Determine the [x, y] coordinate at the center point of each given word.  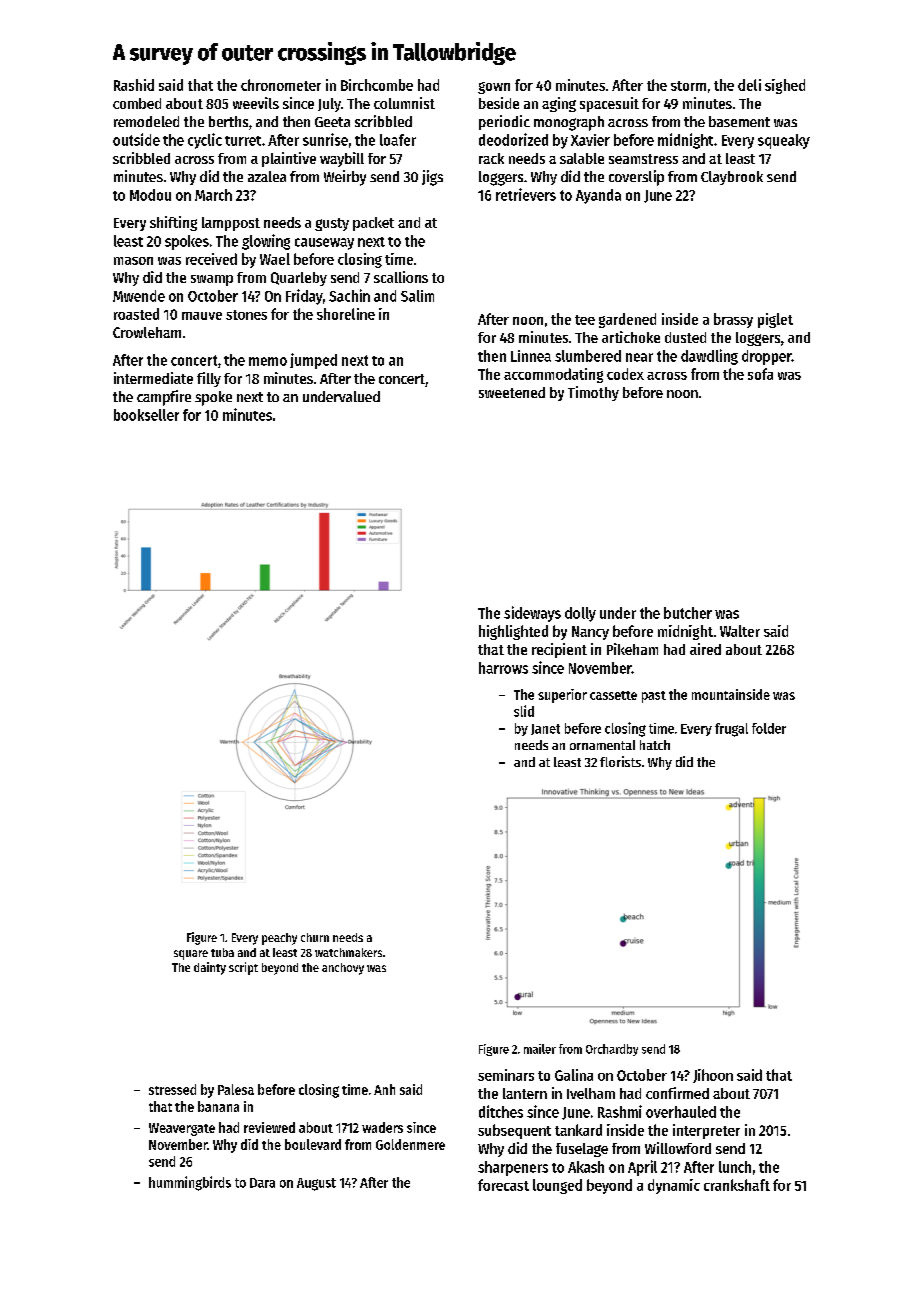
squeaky [784, 141]
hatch [655, 745]
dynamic [674, 1186]
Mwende [139, 296]
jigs [432, 178]
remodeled [146, 121]
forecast [503, 1185]
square [191, 955]
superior [562, 696]
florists [620, 761]
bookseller [146, 415]
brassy [733, 320]
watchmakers [348, 952]
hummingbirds [190, 1183]
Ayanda [598, 196]
